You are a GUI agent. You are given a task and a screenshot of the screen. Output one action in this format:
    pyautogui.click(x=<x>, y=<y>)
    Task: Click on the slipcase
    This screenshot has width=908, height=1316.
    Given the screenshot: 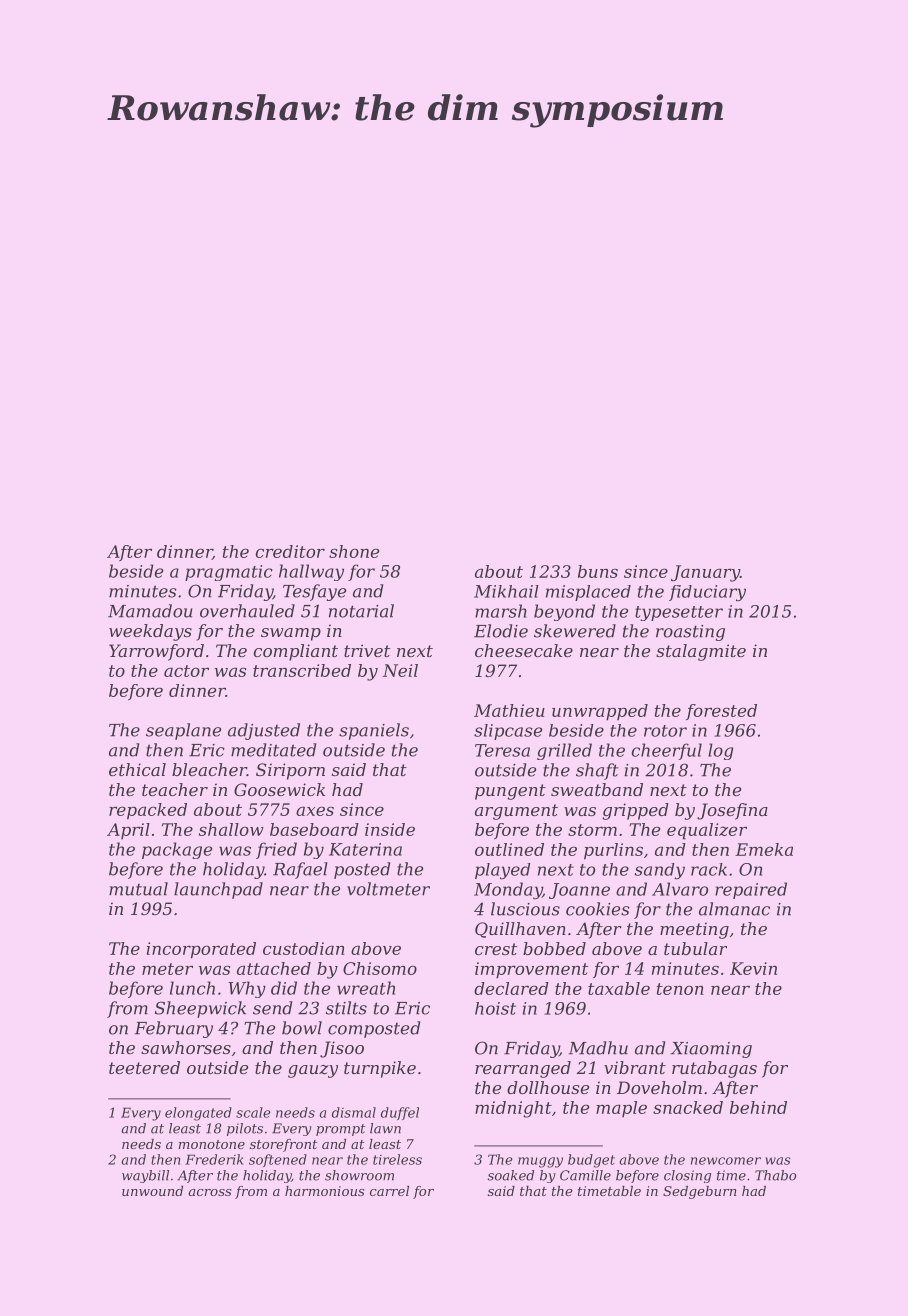 What is the action you would take?
    pyautogui.click(x=508, y=732)
